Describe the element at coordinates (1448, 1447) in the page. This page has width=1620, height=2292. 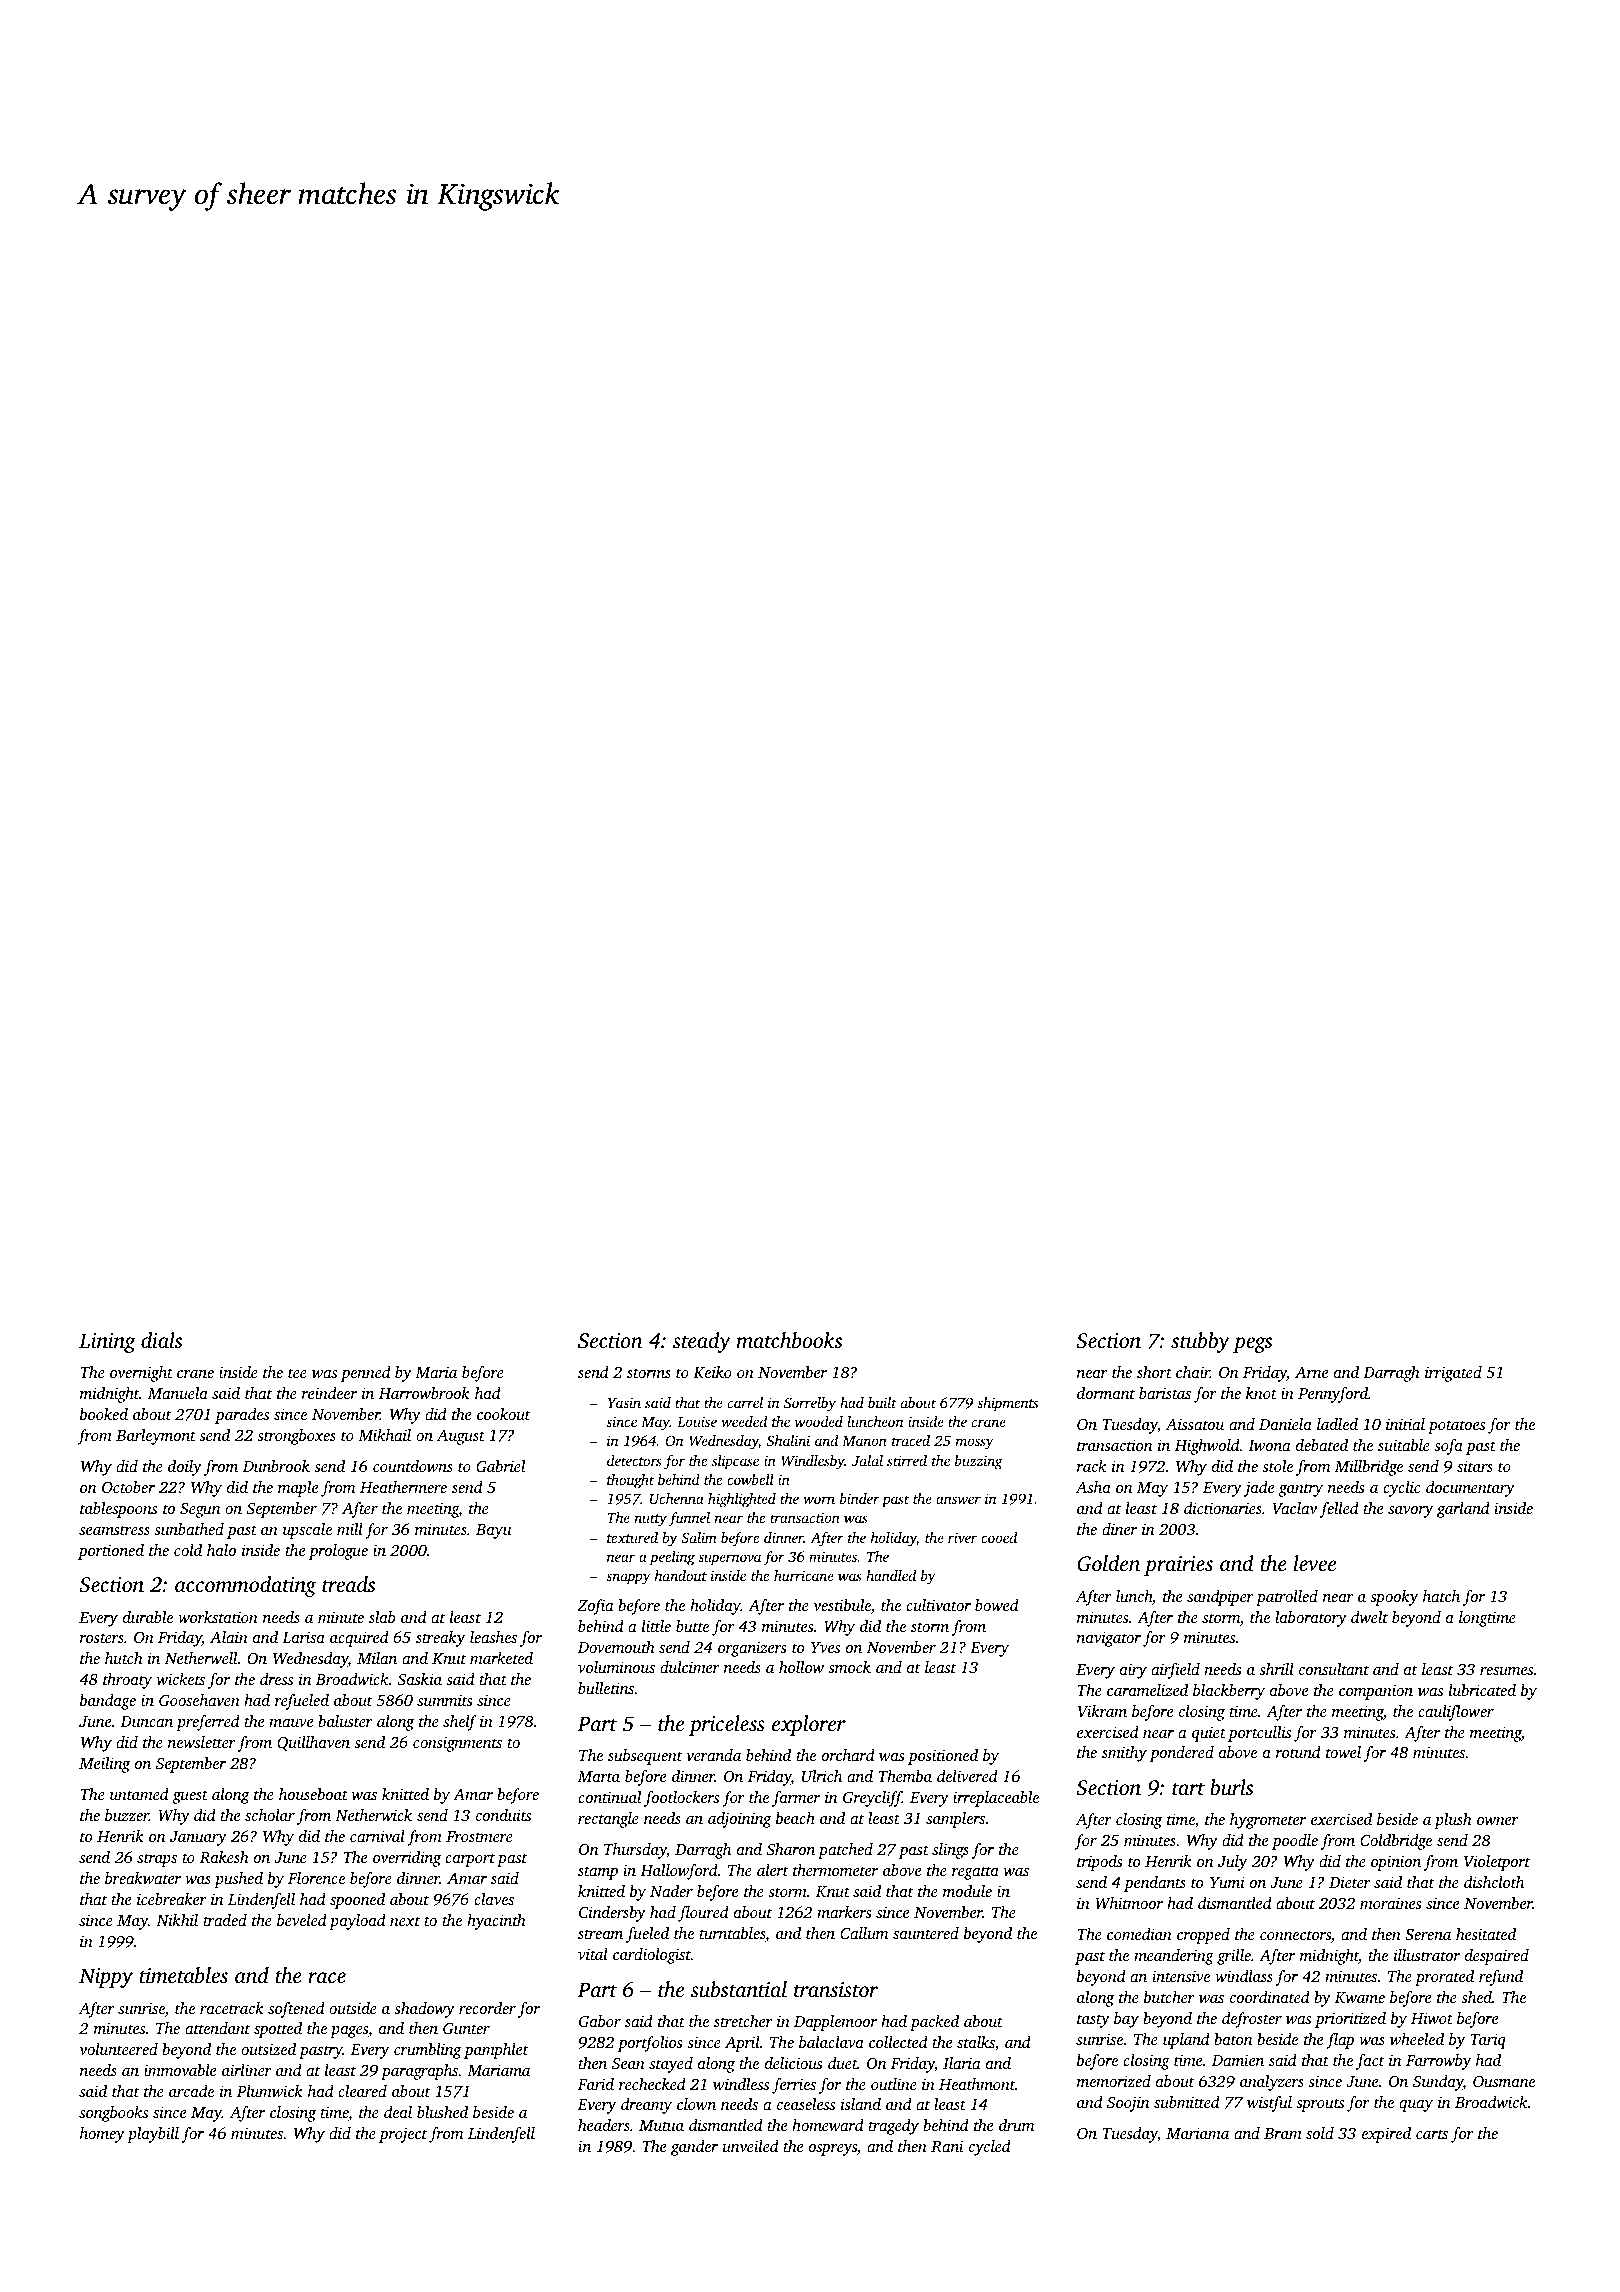
I see `sofa` at that location.
